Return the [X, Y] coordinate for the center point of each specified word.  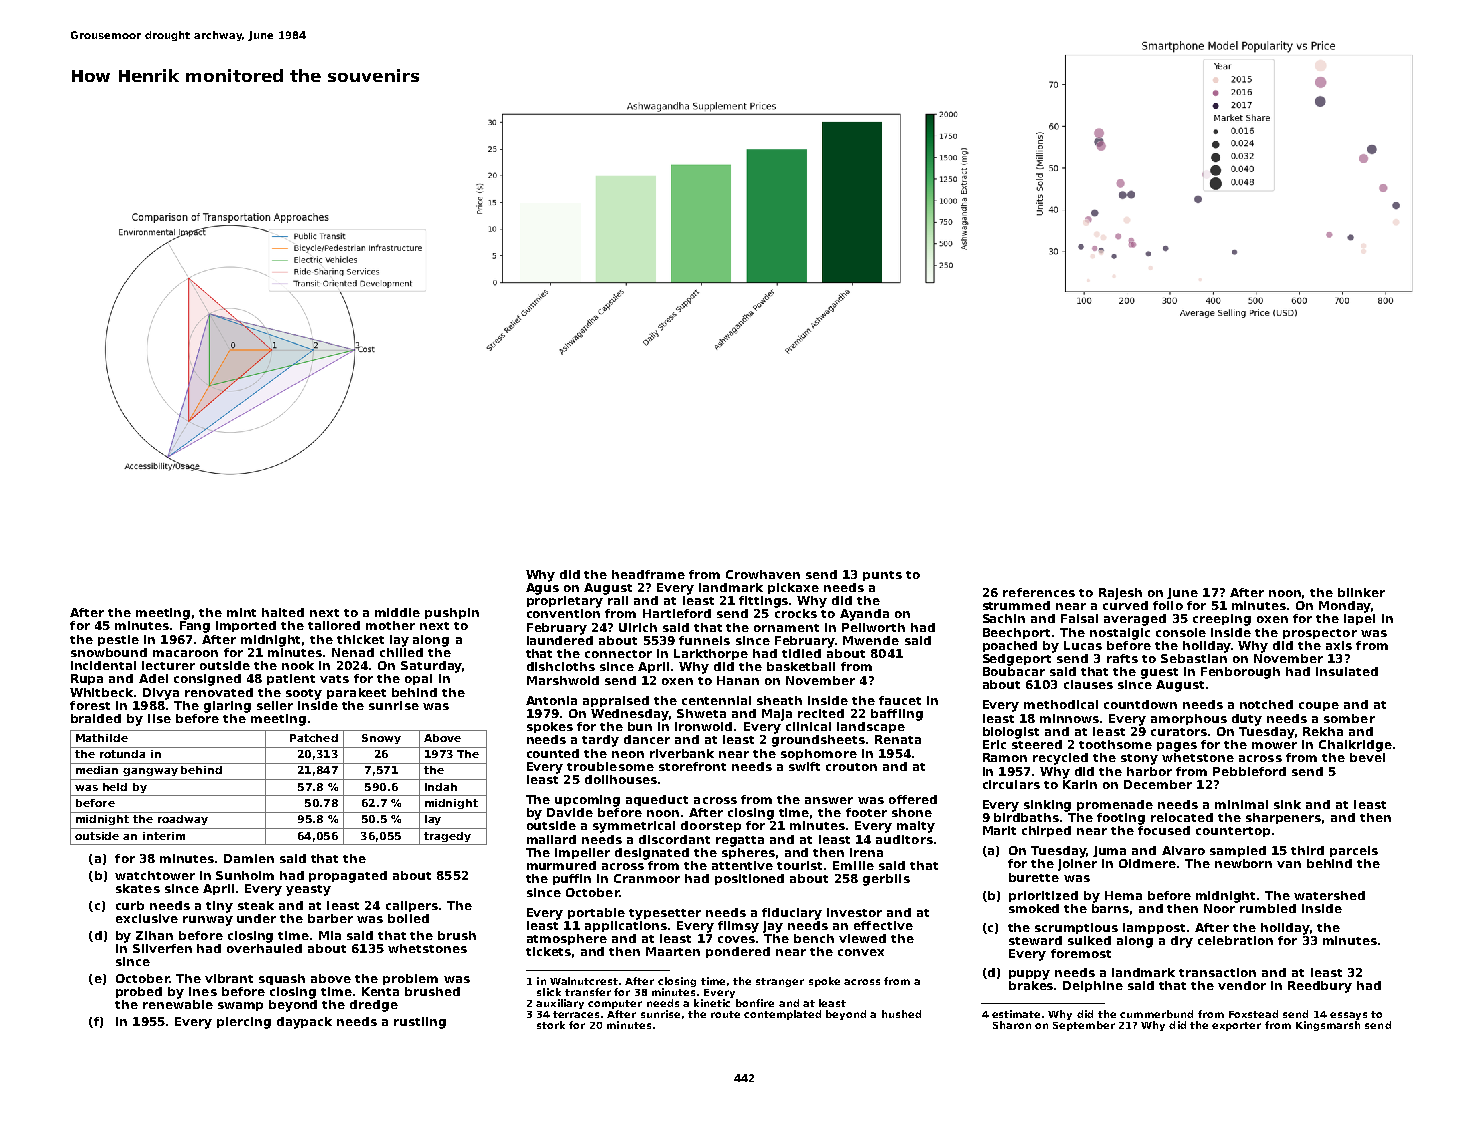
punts [882, 576]
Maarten [673, 951]
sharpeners [1283, 818]
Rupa [87, 679]
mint [241, 612]
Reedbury [1320, 987]
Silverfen [162, 948]
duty [1247, 720]
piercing [244, 1023]
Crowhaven [763, 574]
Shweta [701, 713]
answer [829, 800]
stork [551, 1025]
